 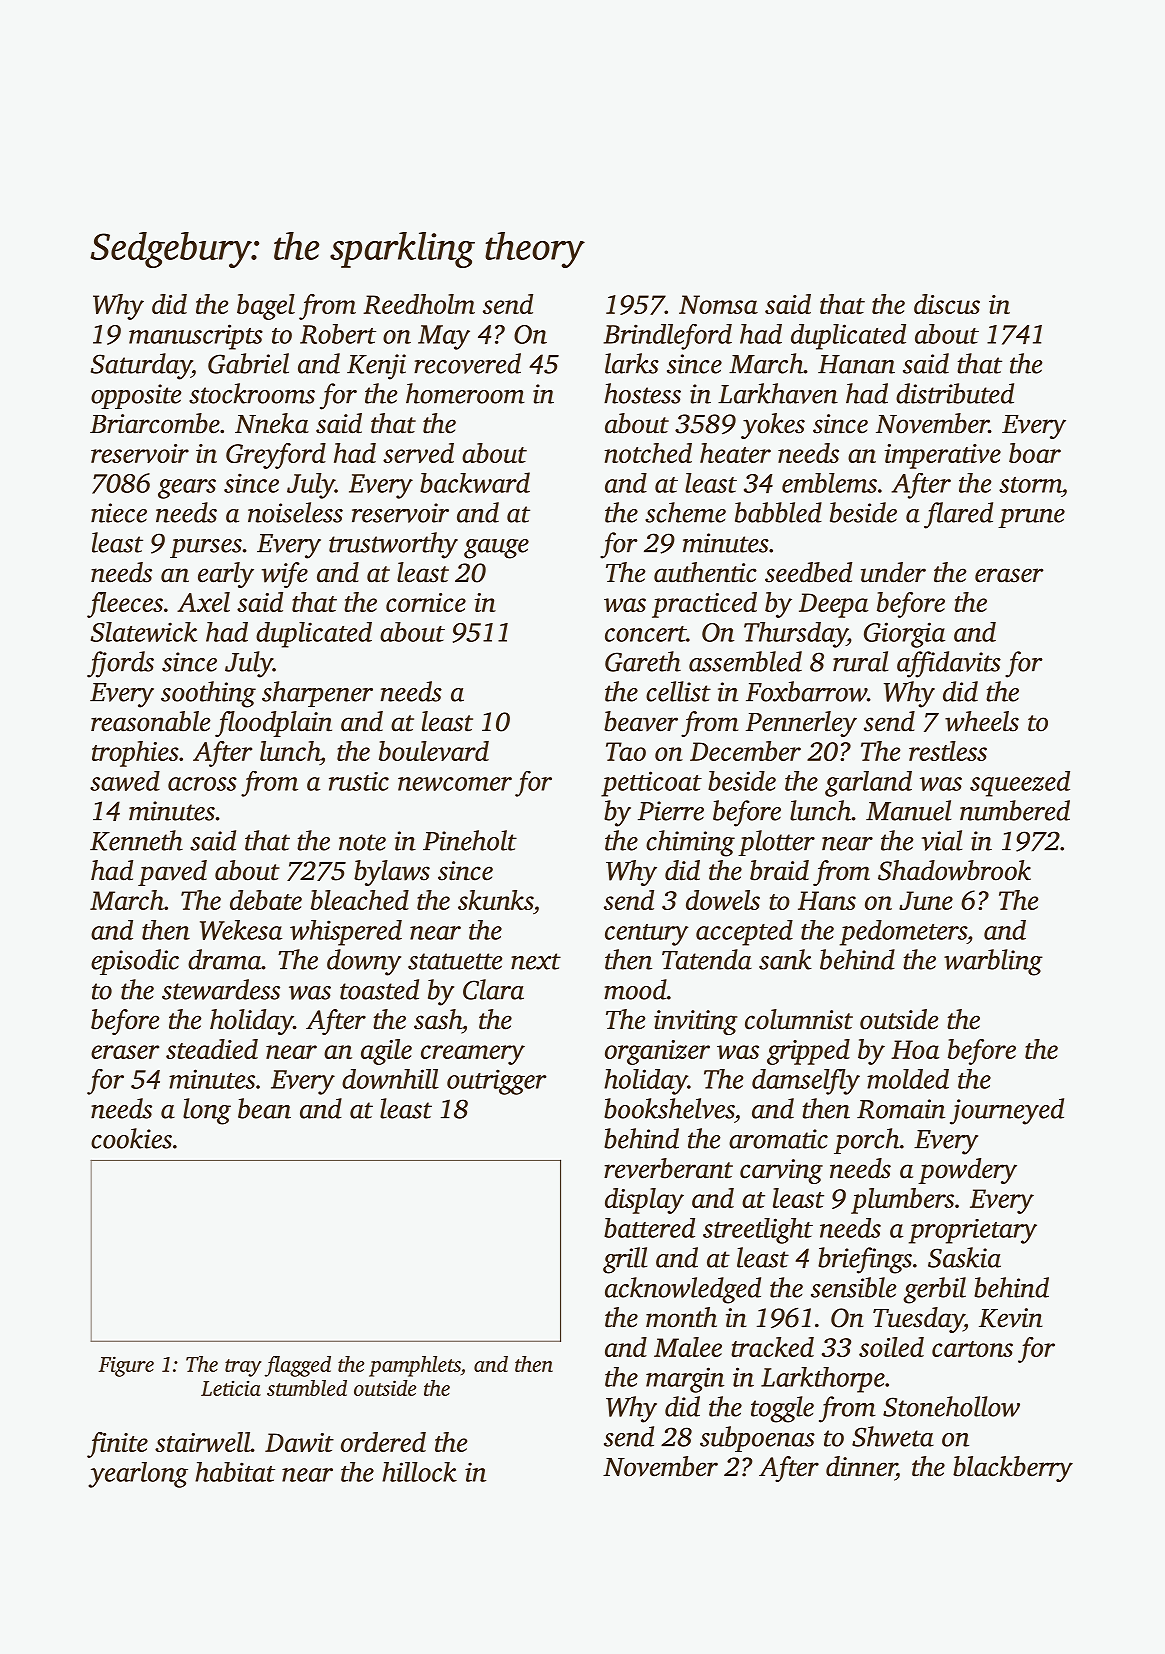 I want to click on fleeces, so click(x=125, y=605).
